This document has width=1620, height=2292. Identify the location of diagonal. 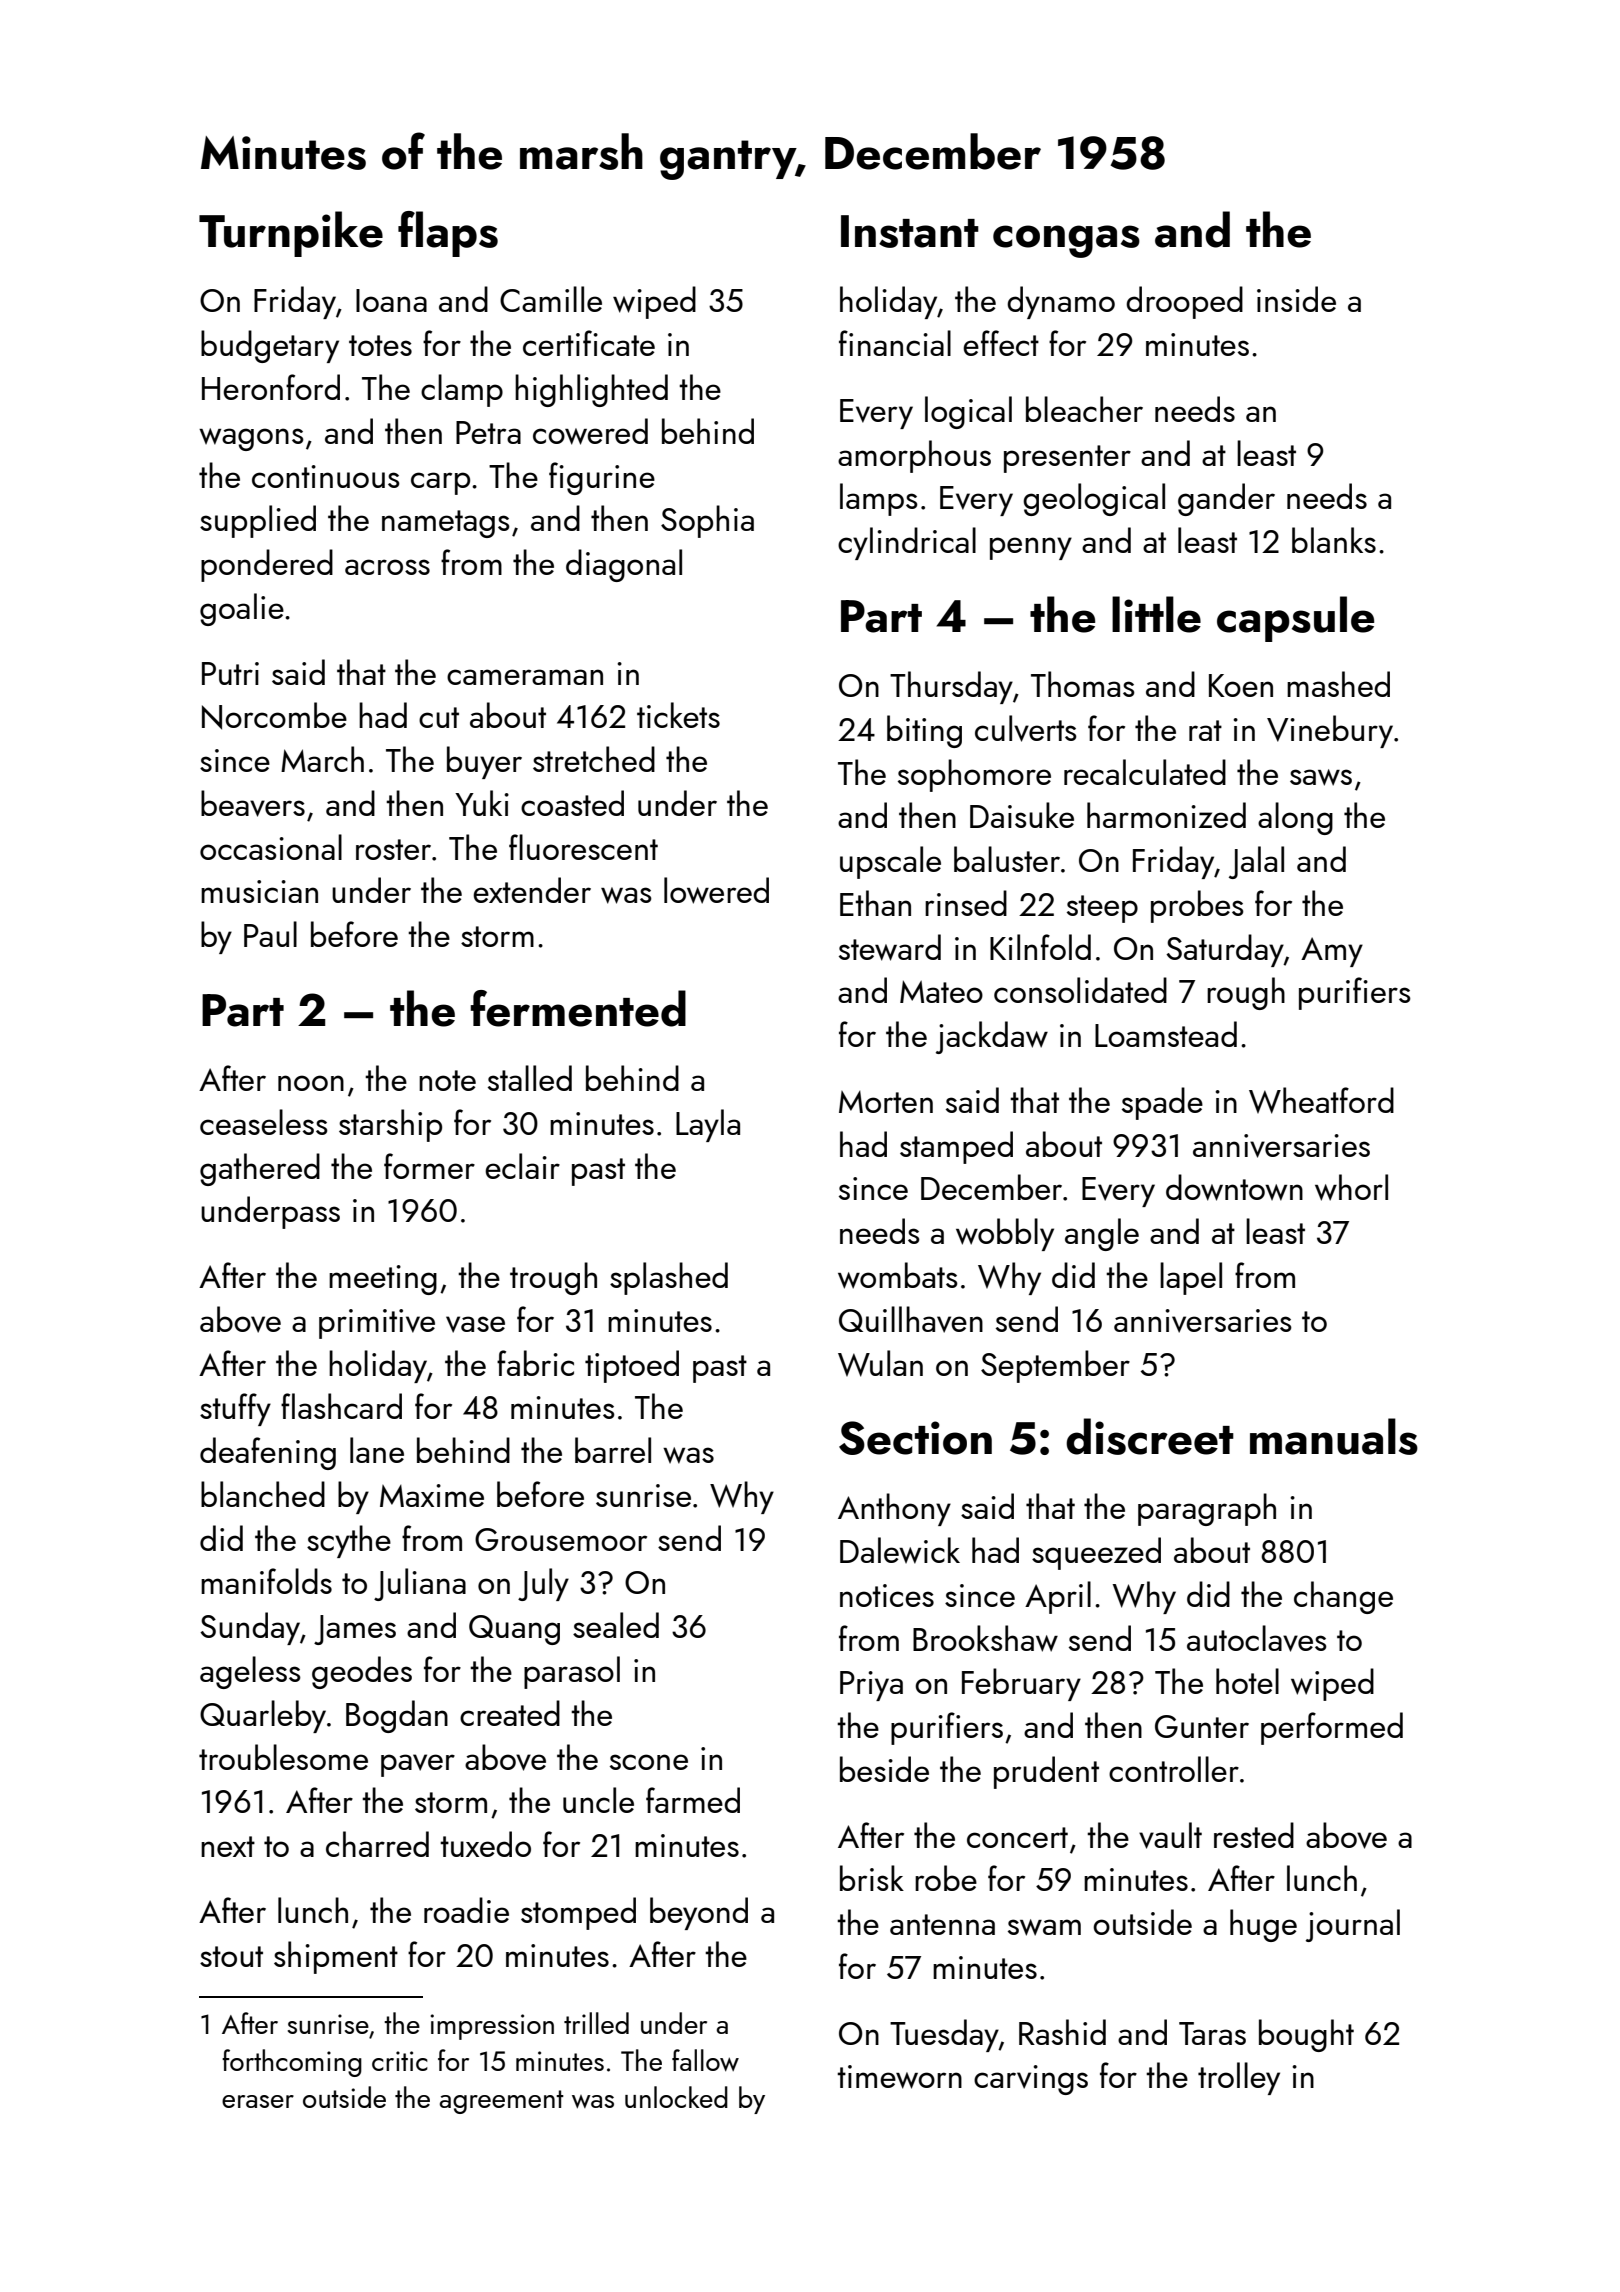
(624, 565).
